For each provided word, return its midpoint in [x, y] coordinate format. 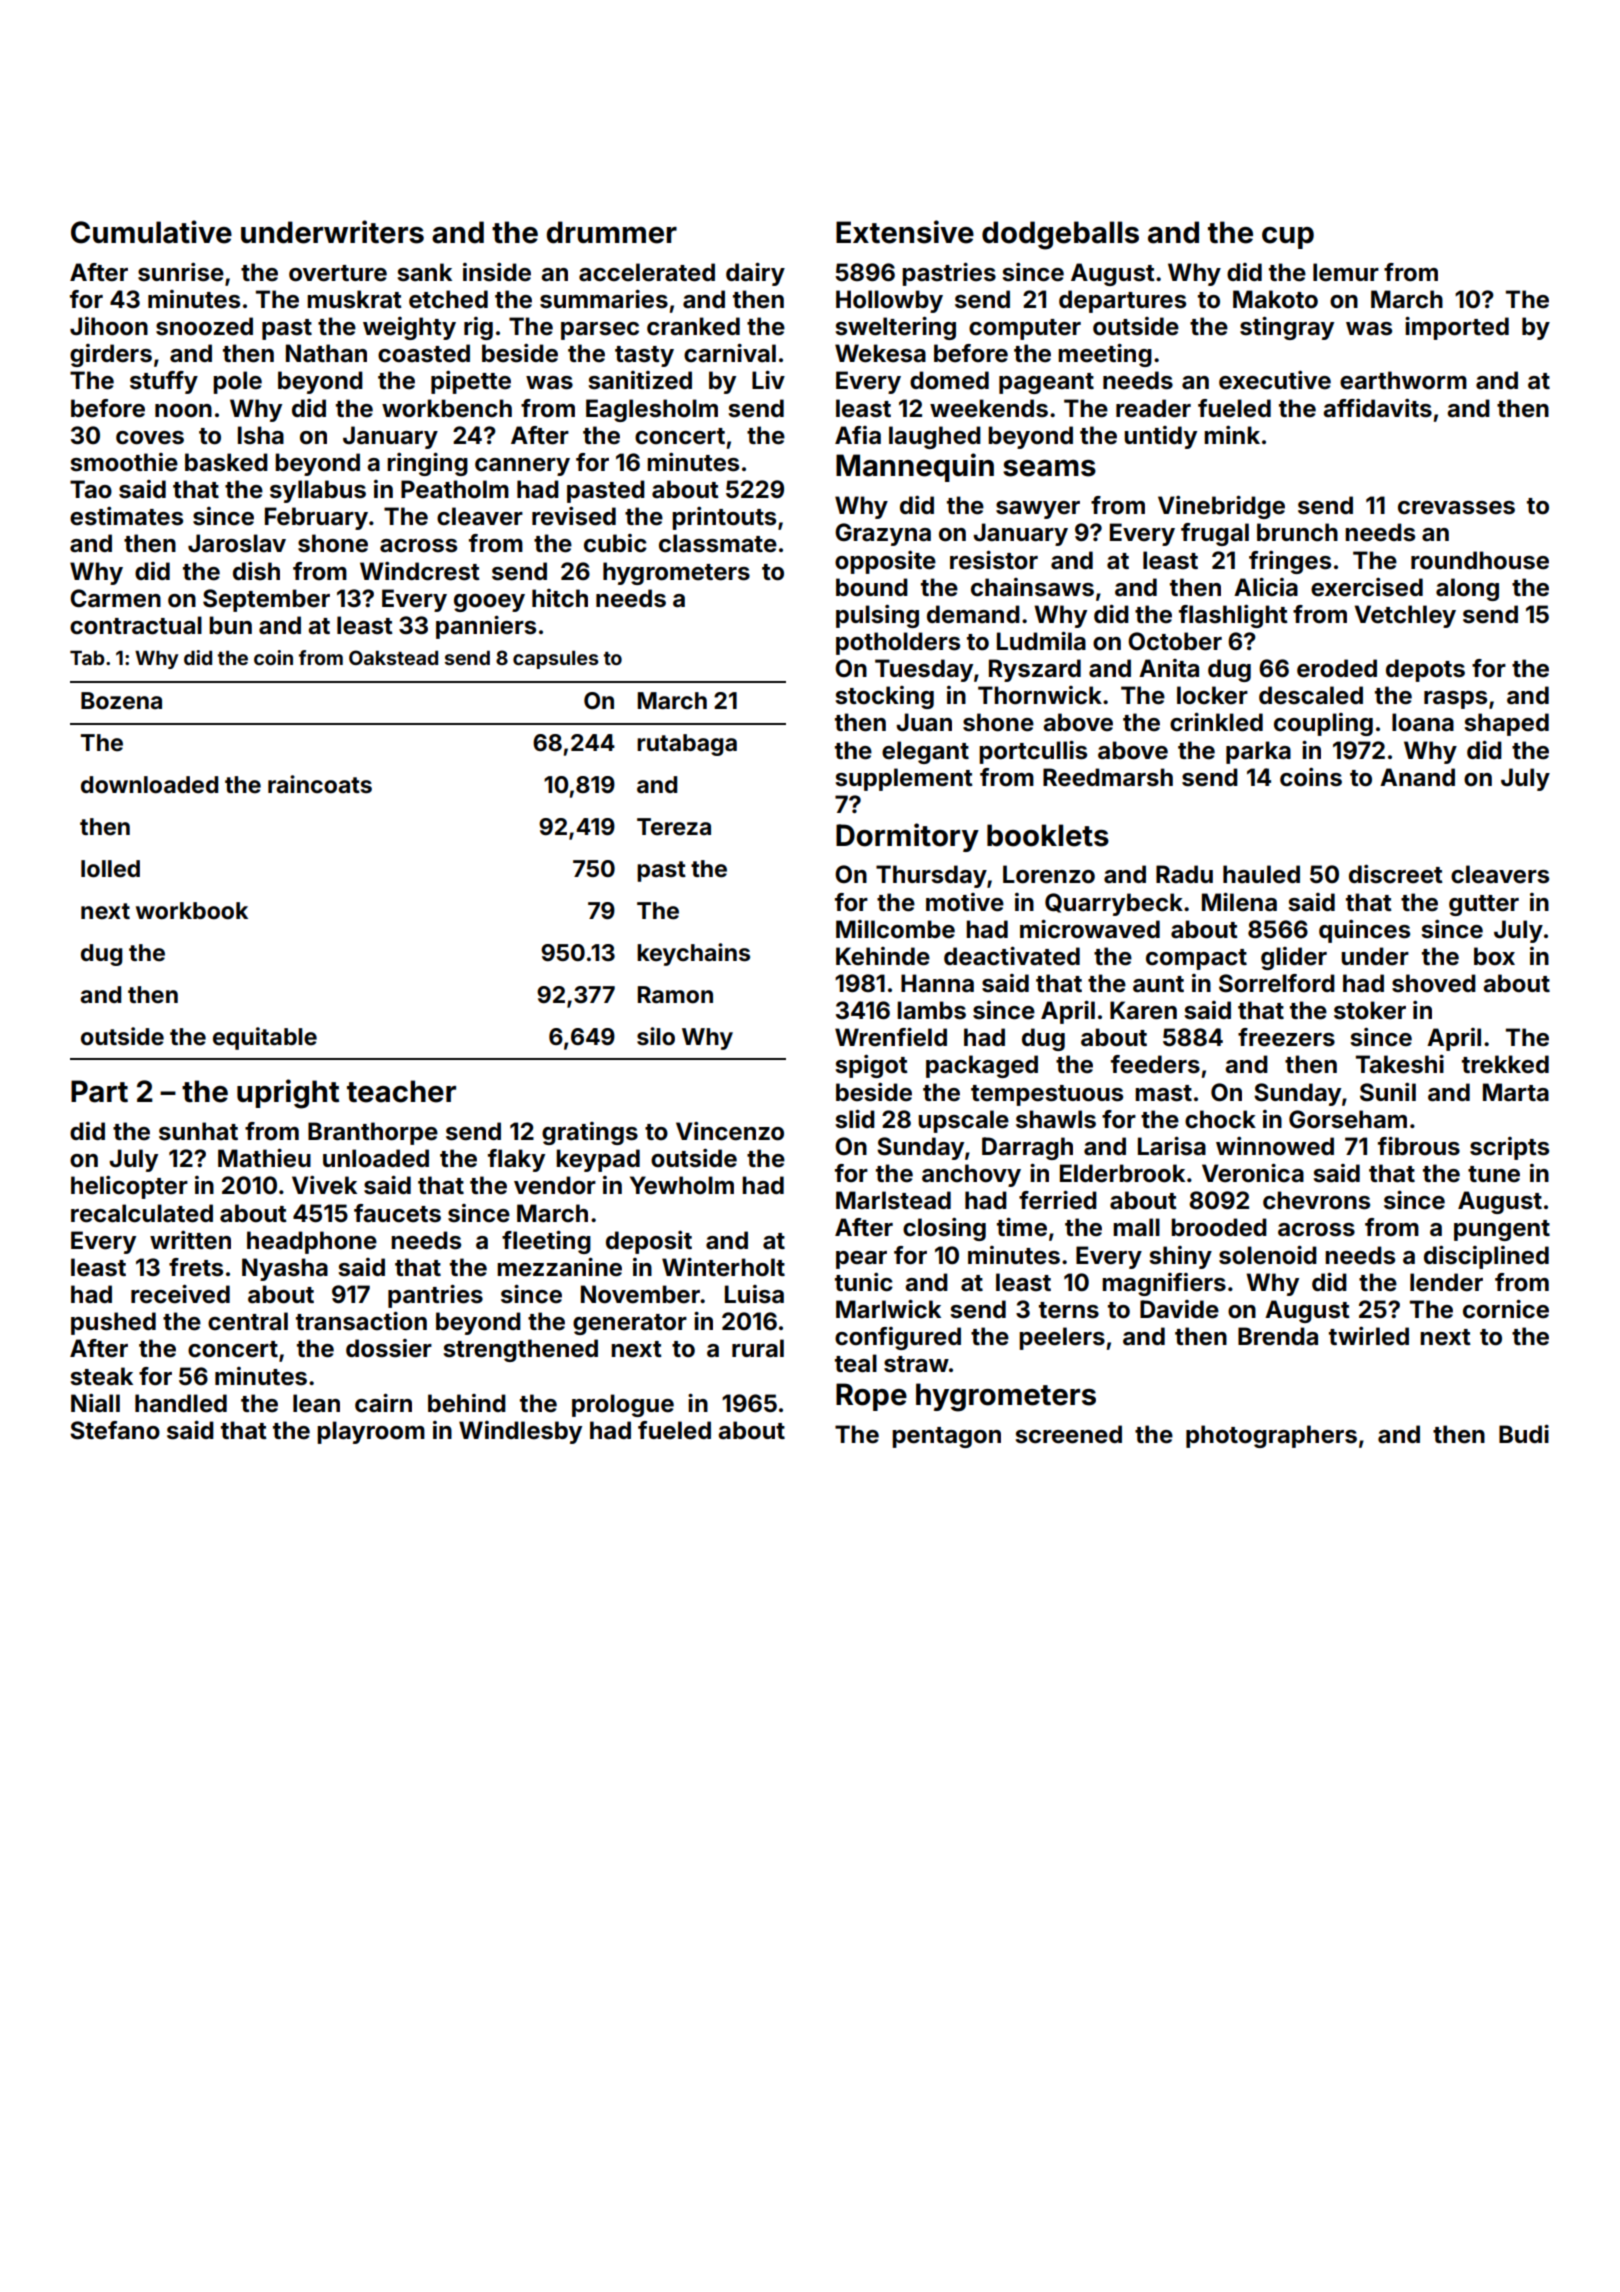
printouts [724, 518]
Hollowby [889, 301]
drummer [612, 232]
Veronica [1253, 1173]
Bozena [121, 701]
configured [898, 1338]
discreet [1396, 874]
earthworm [1403, 380]
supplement [904, 779]
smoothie [124, 462]
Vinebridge [1221, 507]
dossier [389, 1348]
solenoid [1268, 1255]
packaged [982, 1066]
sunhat [198, 1131]
